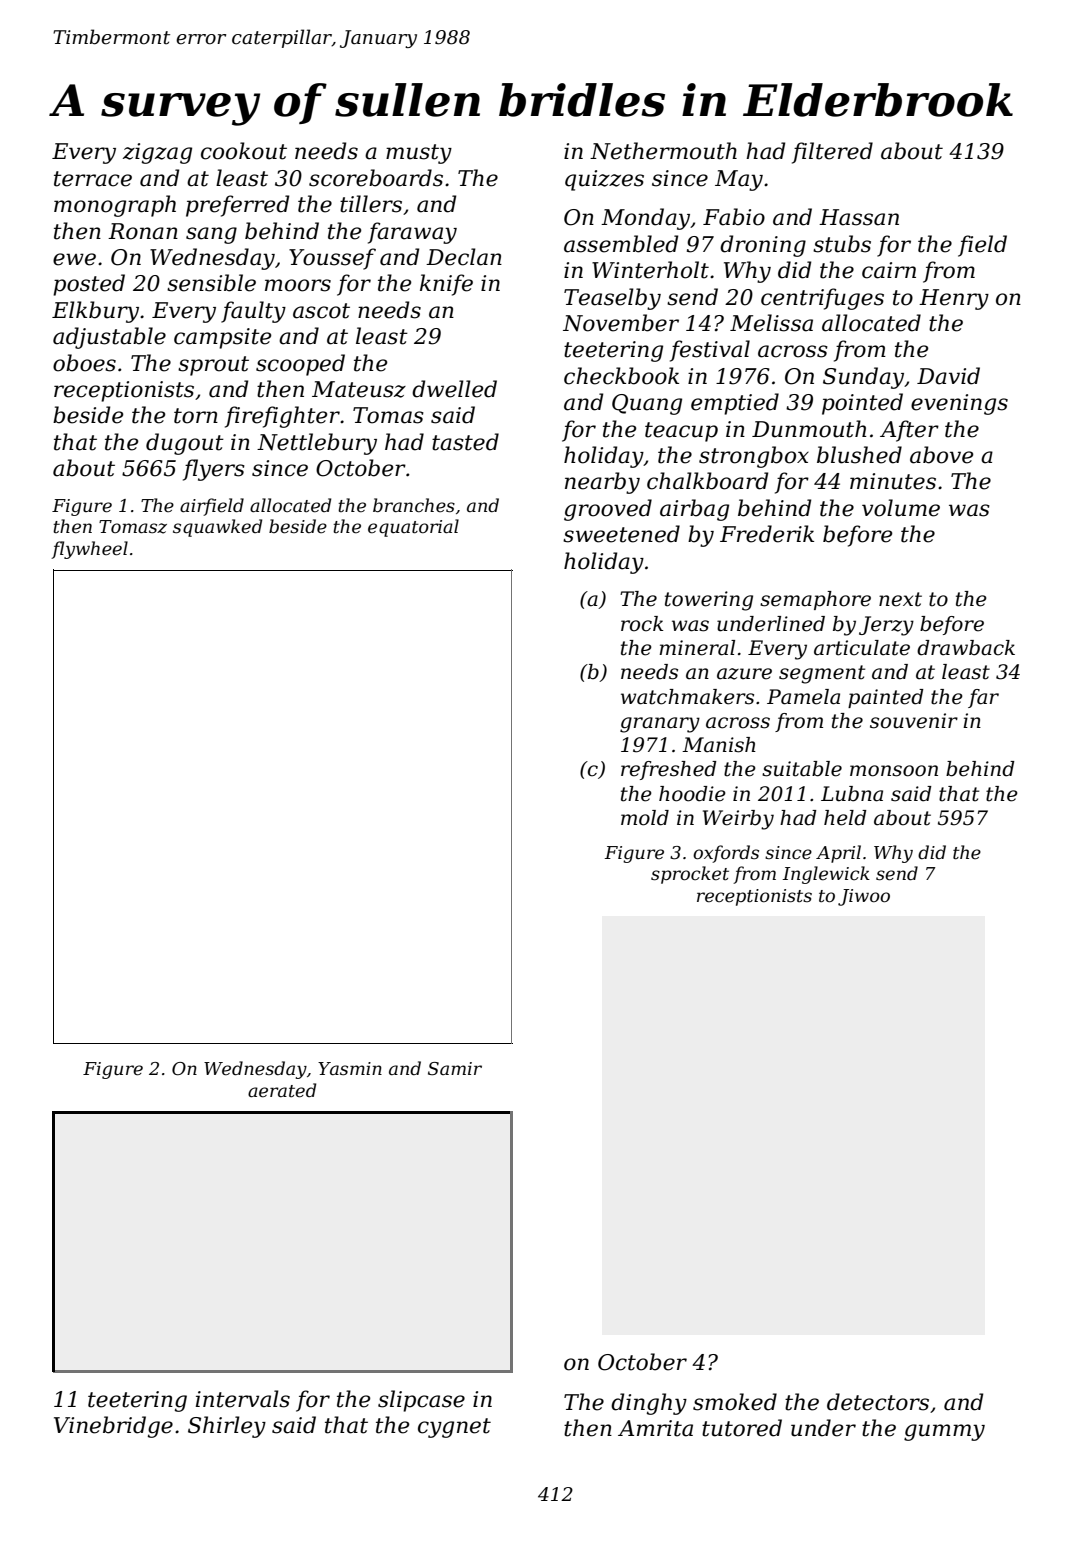 This document has width=1076, height=1558. I want to click on filtered, so click(832, 153).
